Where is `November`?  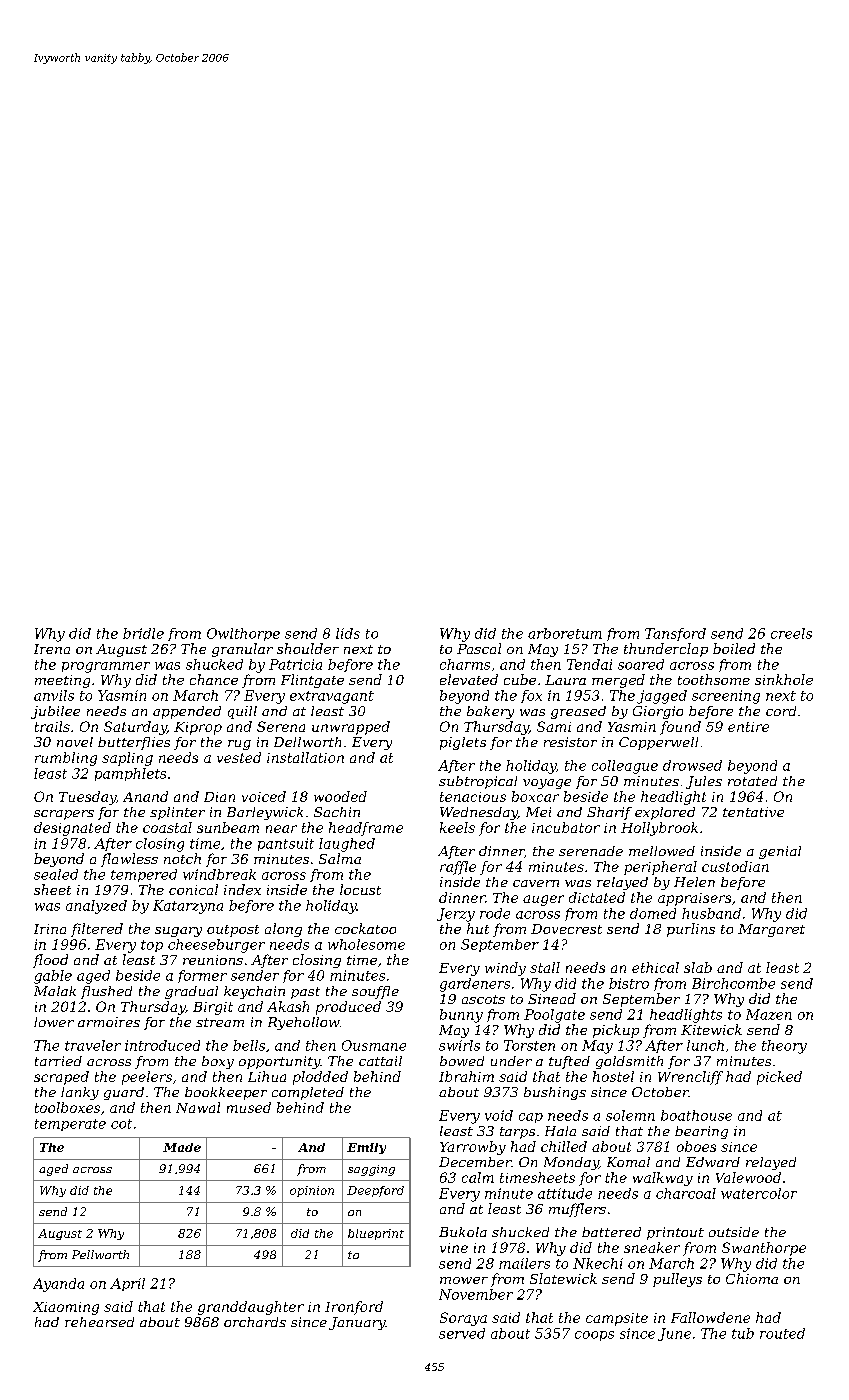
November is located at coordinates (476, 1294).
